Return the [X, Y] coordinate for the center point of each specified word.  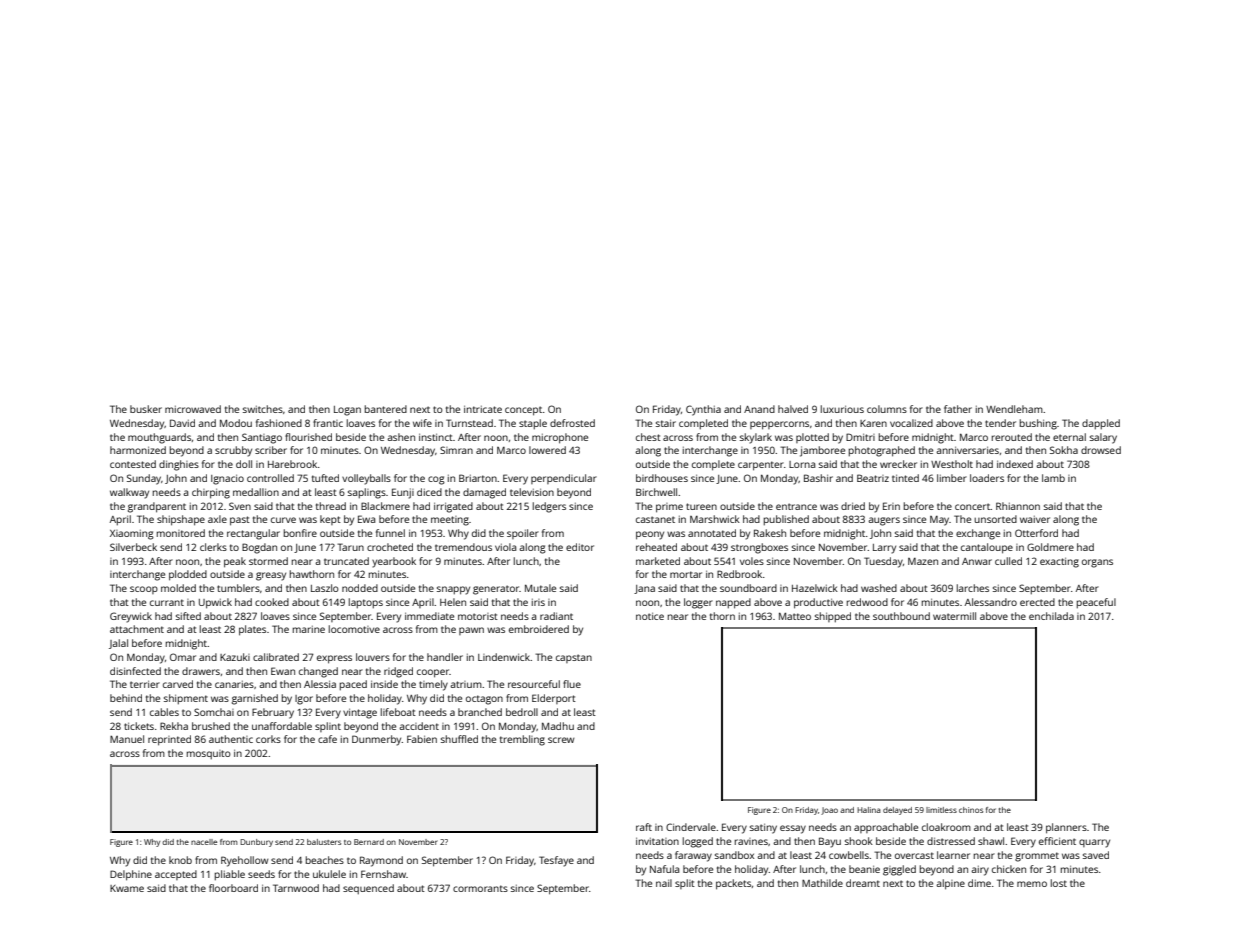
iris [538, 602]
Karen [873, 423]
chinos [971, 810]
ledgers [549, 507]
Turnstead [469, 423]
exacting [1059, 563]
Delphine [131, 875]
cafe [327, 739]
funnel [390, 533]
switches [263, 409]
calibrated [276, 657]
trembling [522, 740]
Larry [884, 549]
